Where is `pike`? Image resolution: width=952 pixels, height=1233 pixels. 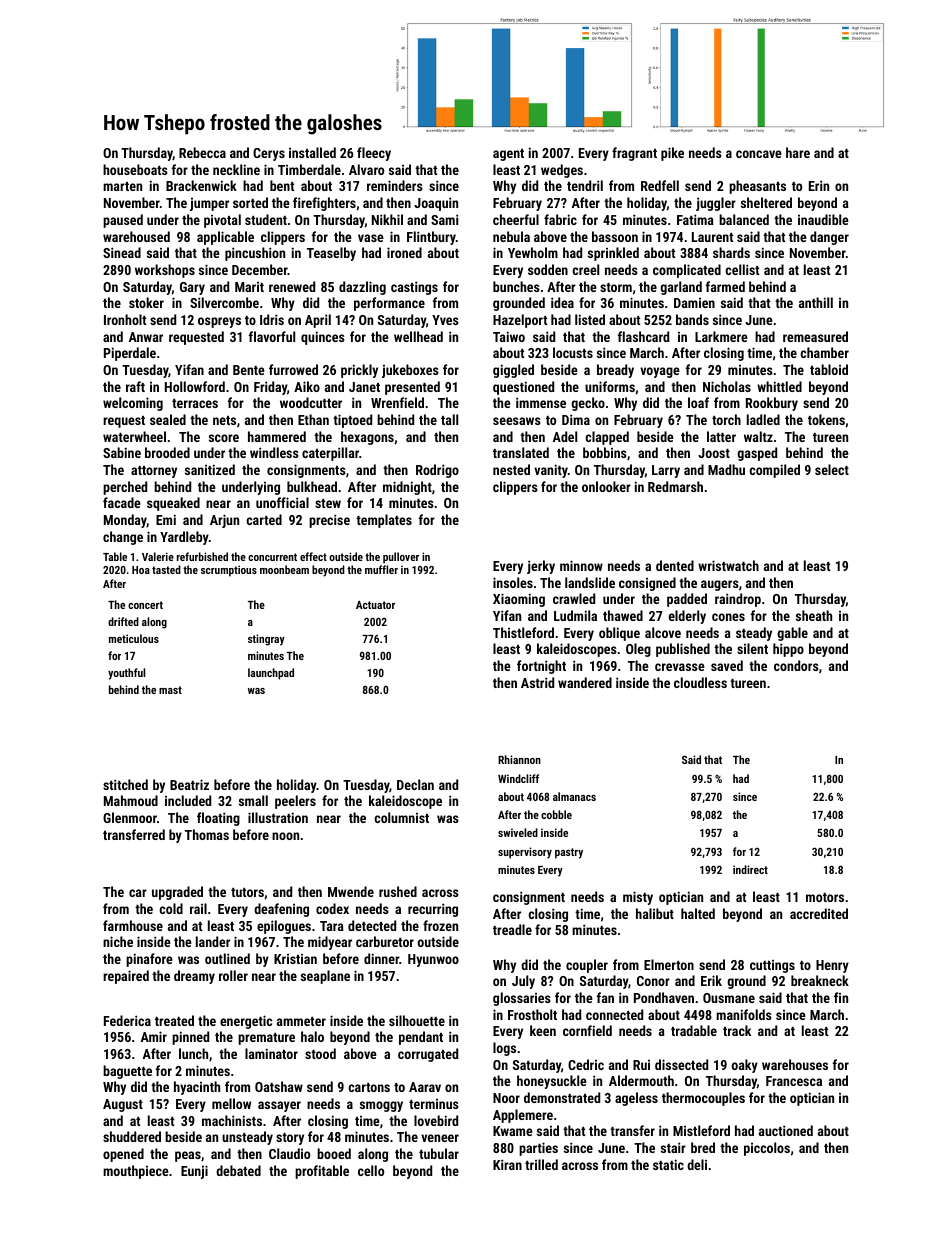 pike is located at coordinates (672, 154).
